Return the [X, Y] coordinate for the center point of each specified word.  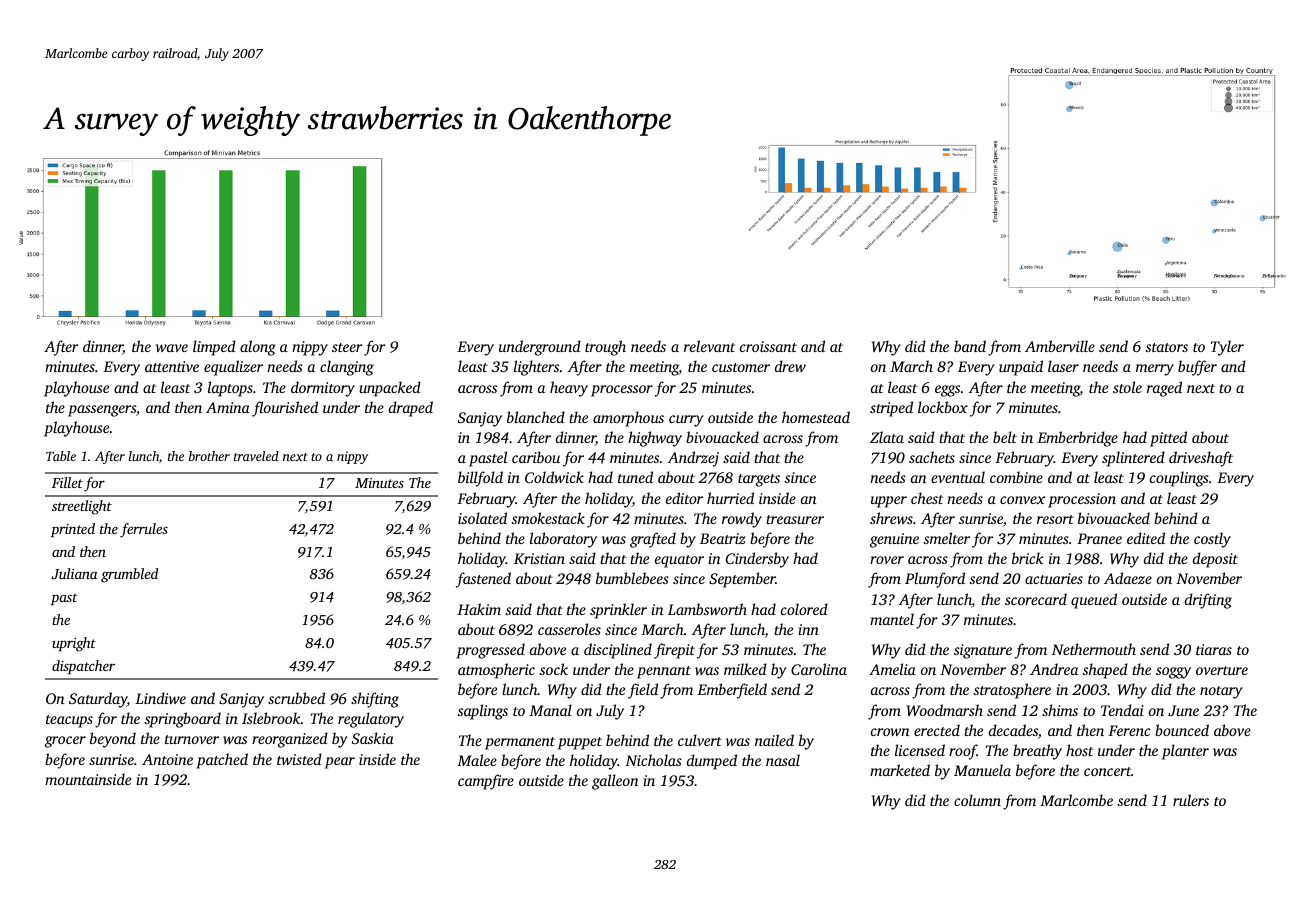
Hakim [479, 609]
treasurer [795, 519]
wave [172, 348]
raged [1164, 389]
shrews [891, 518]
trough [605, 348]
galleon [615, 782]
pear [340, 763]
